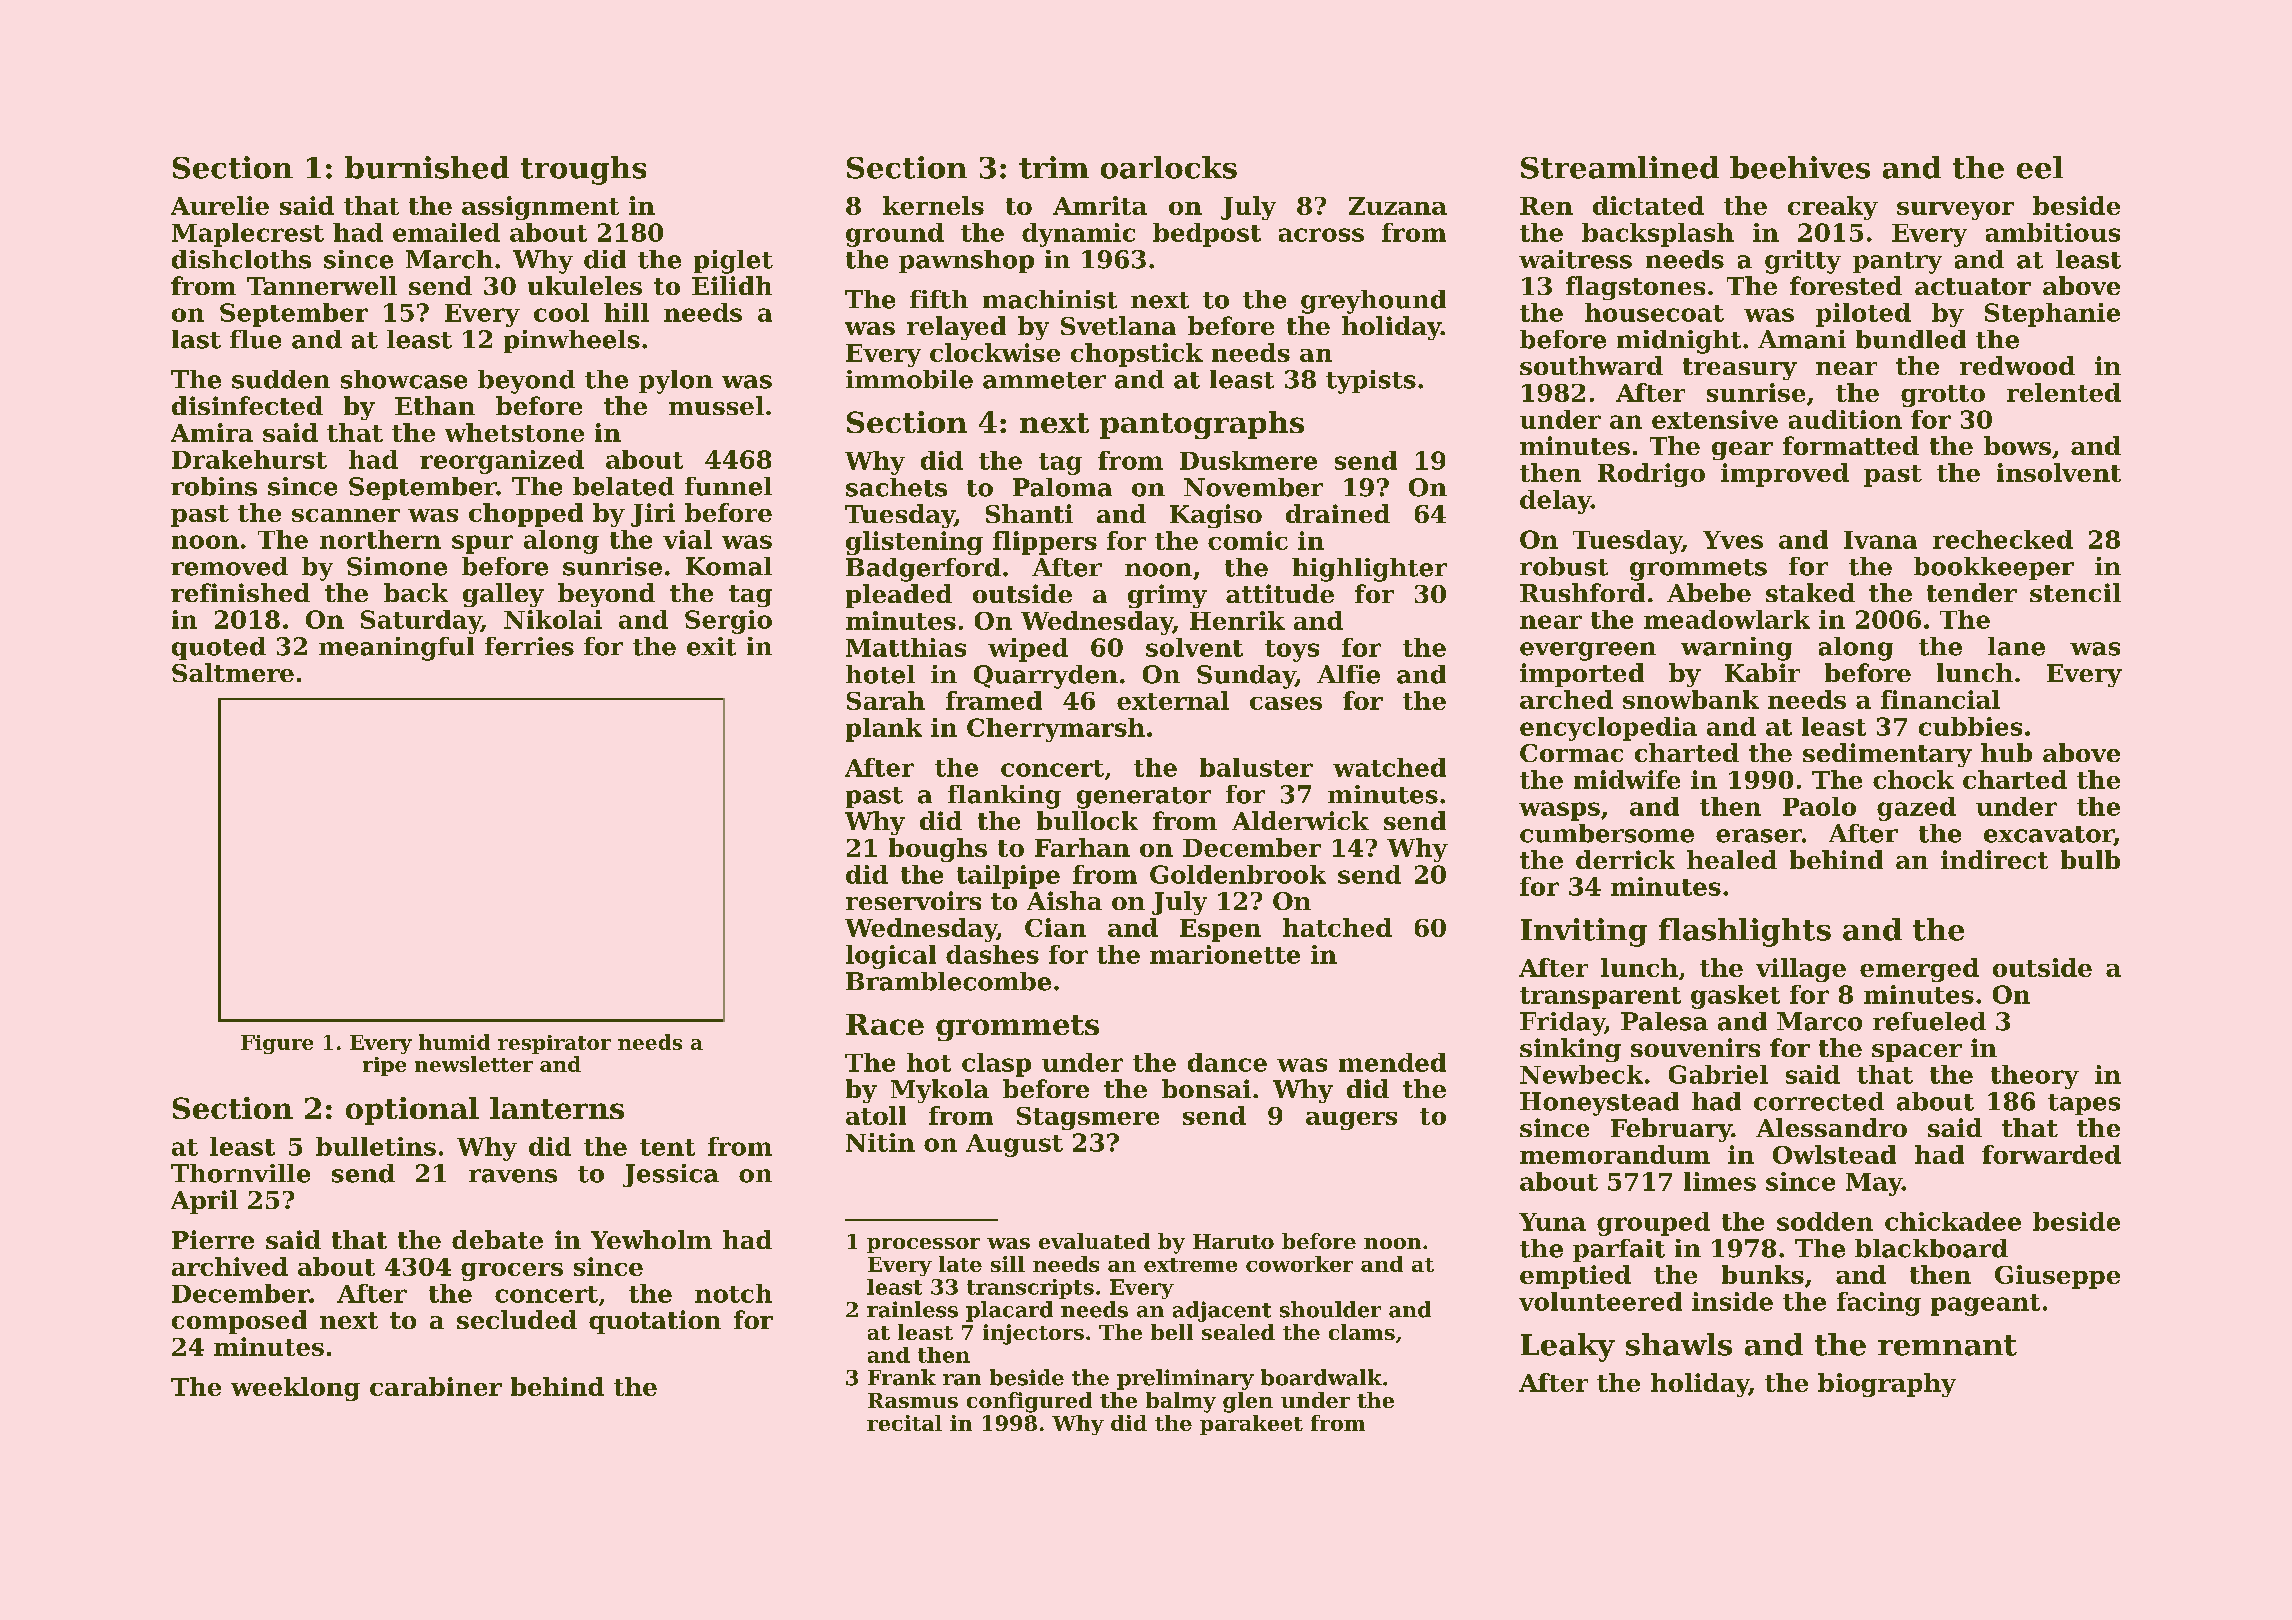 The height and width of the page is (1620, 2292). I want to click on surveyor, so click(1955, 211).
